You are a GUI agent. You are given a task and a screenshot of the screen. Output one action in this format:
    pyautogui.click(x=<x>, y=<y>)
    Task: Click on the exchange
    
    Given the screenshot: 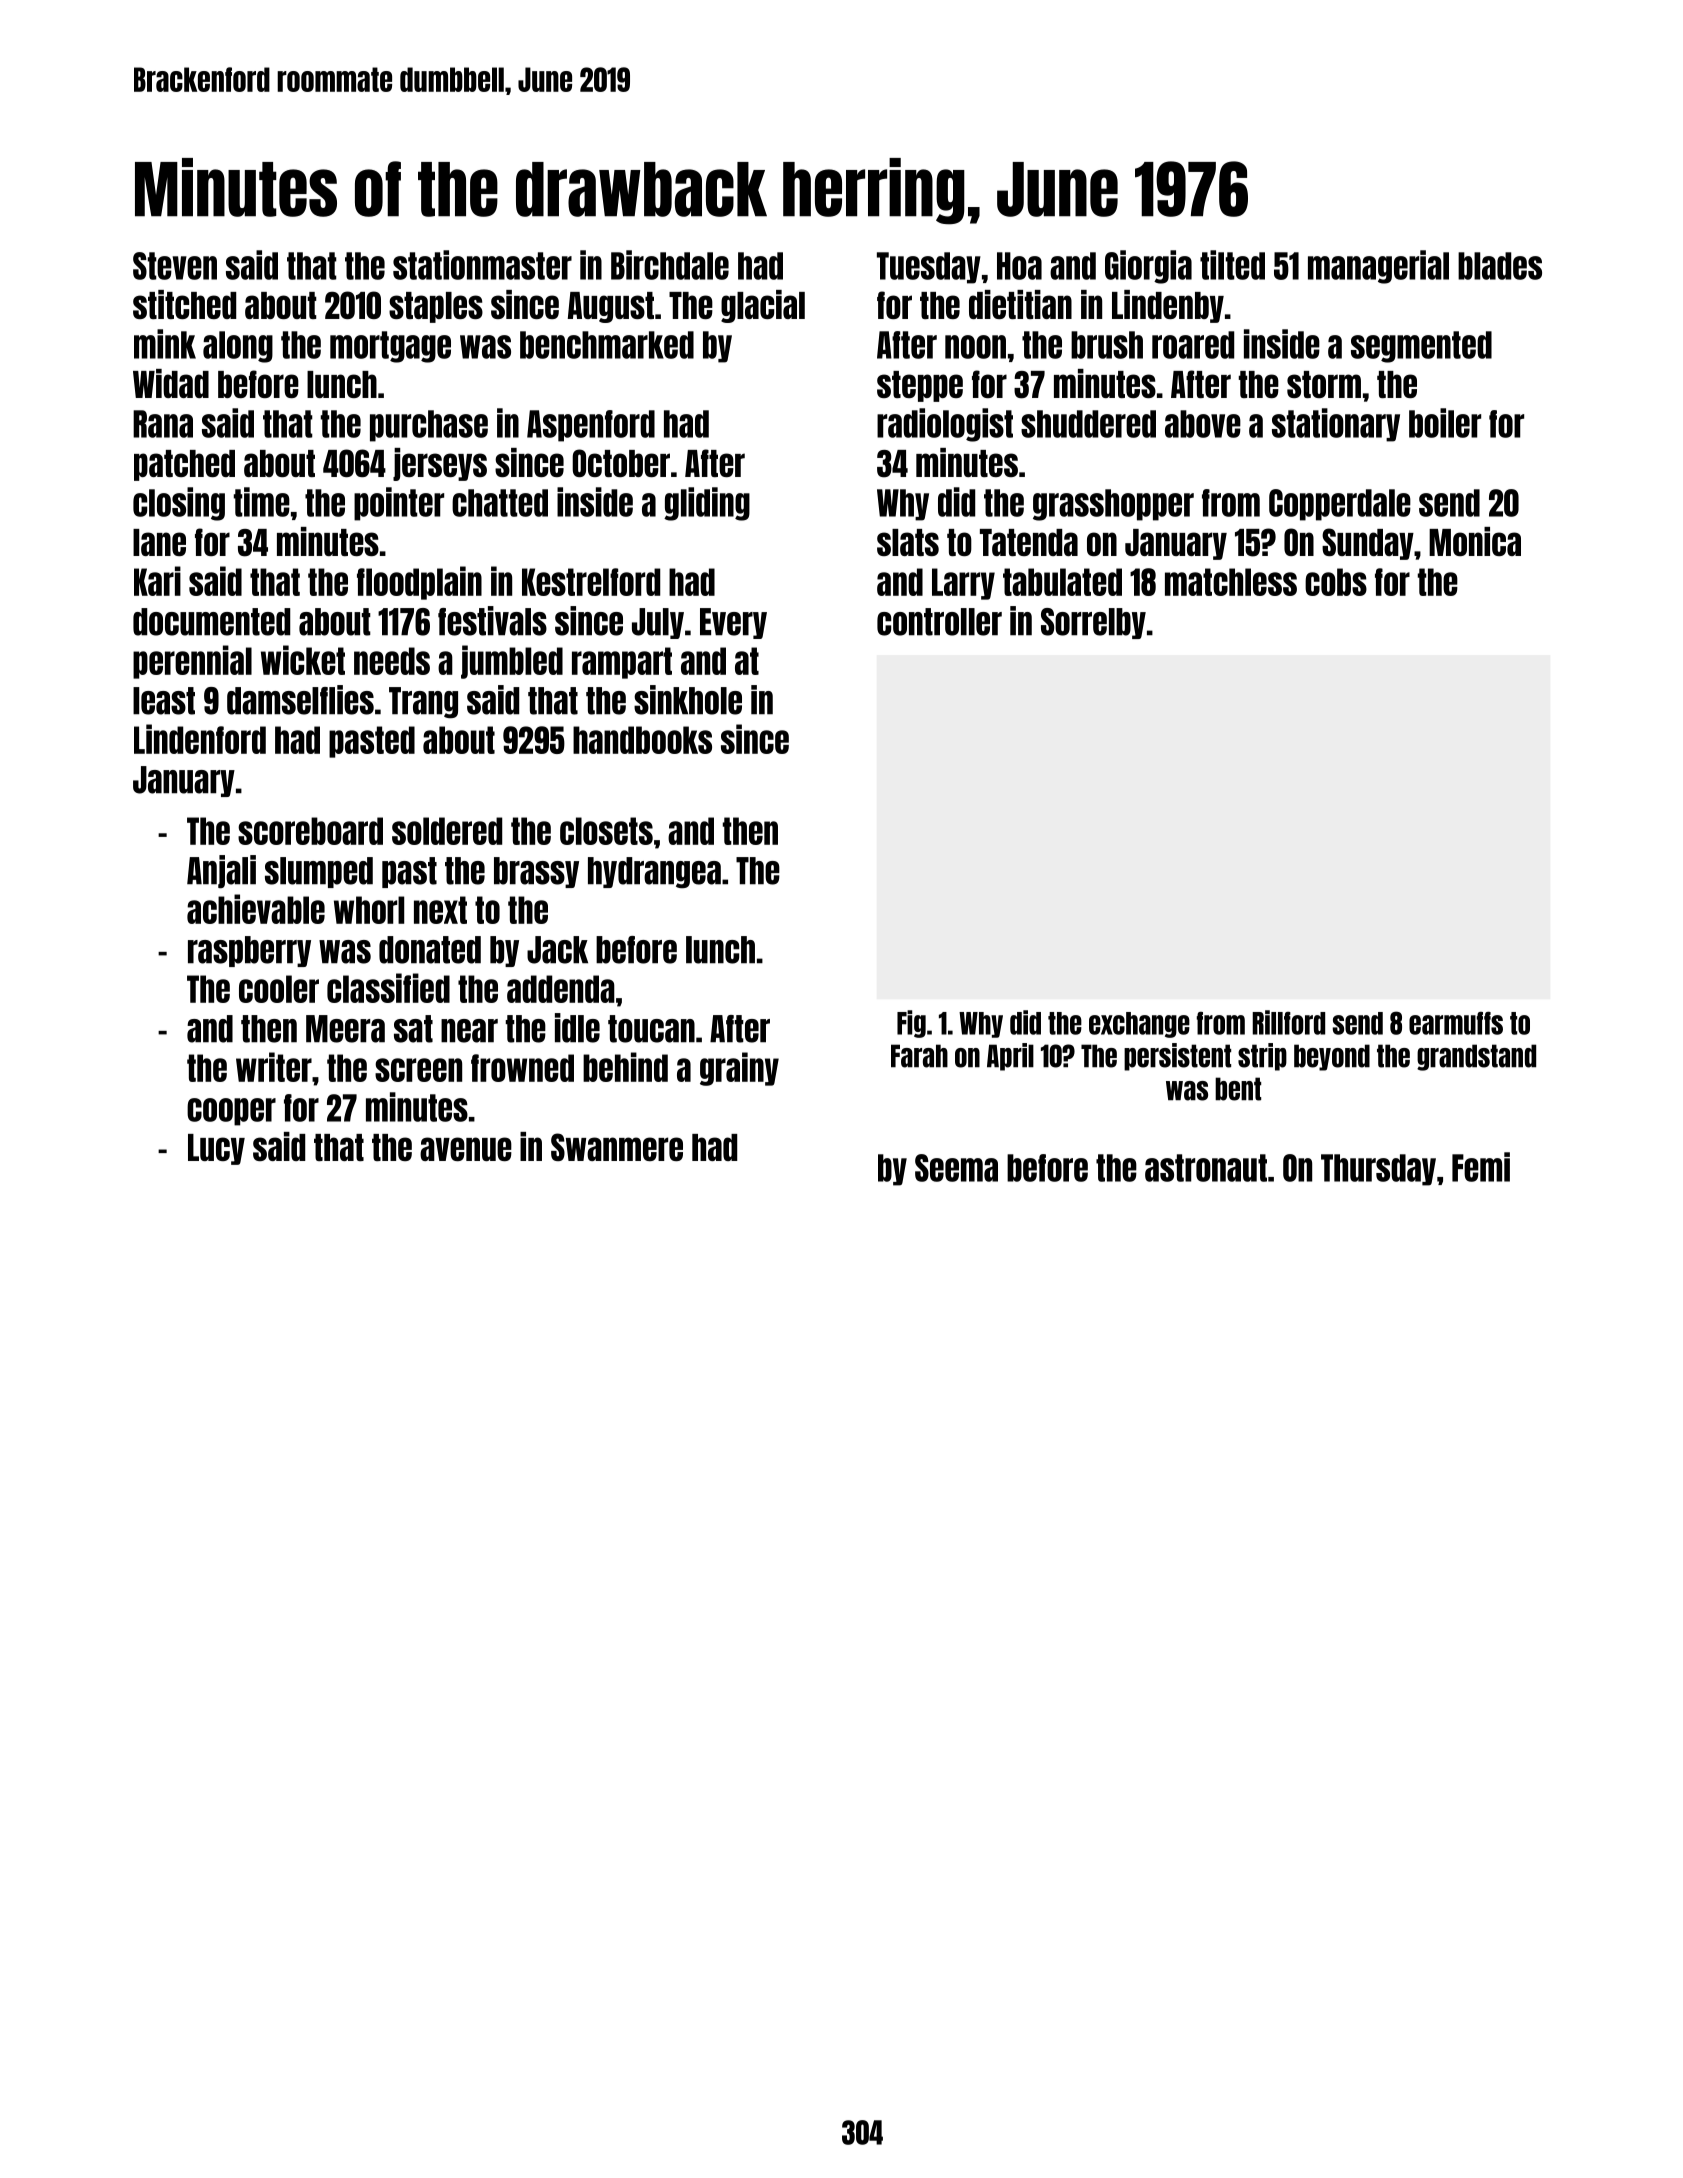 What is the action you would take?
    pyautogui.click(x=1139, y=1025)
